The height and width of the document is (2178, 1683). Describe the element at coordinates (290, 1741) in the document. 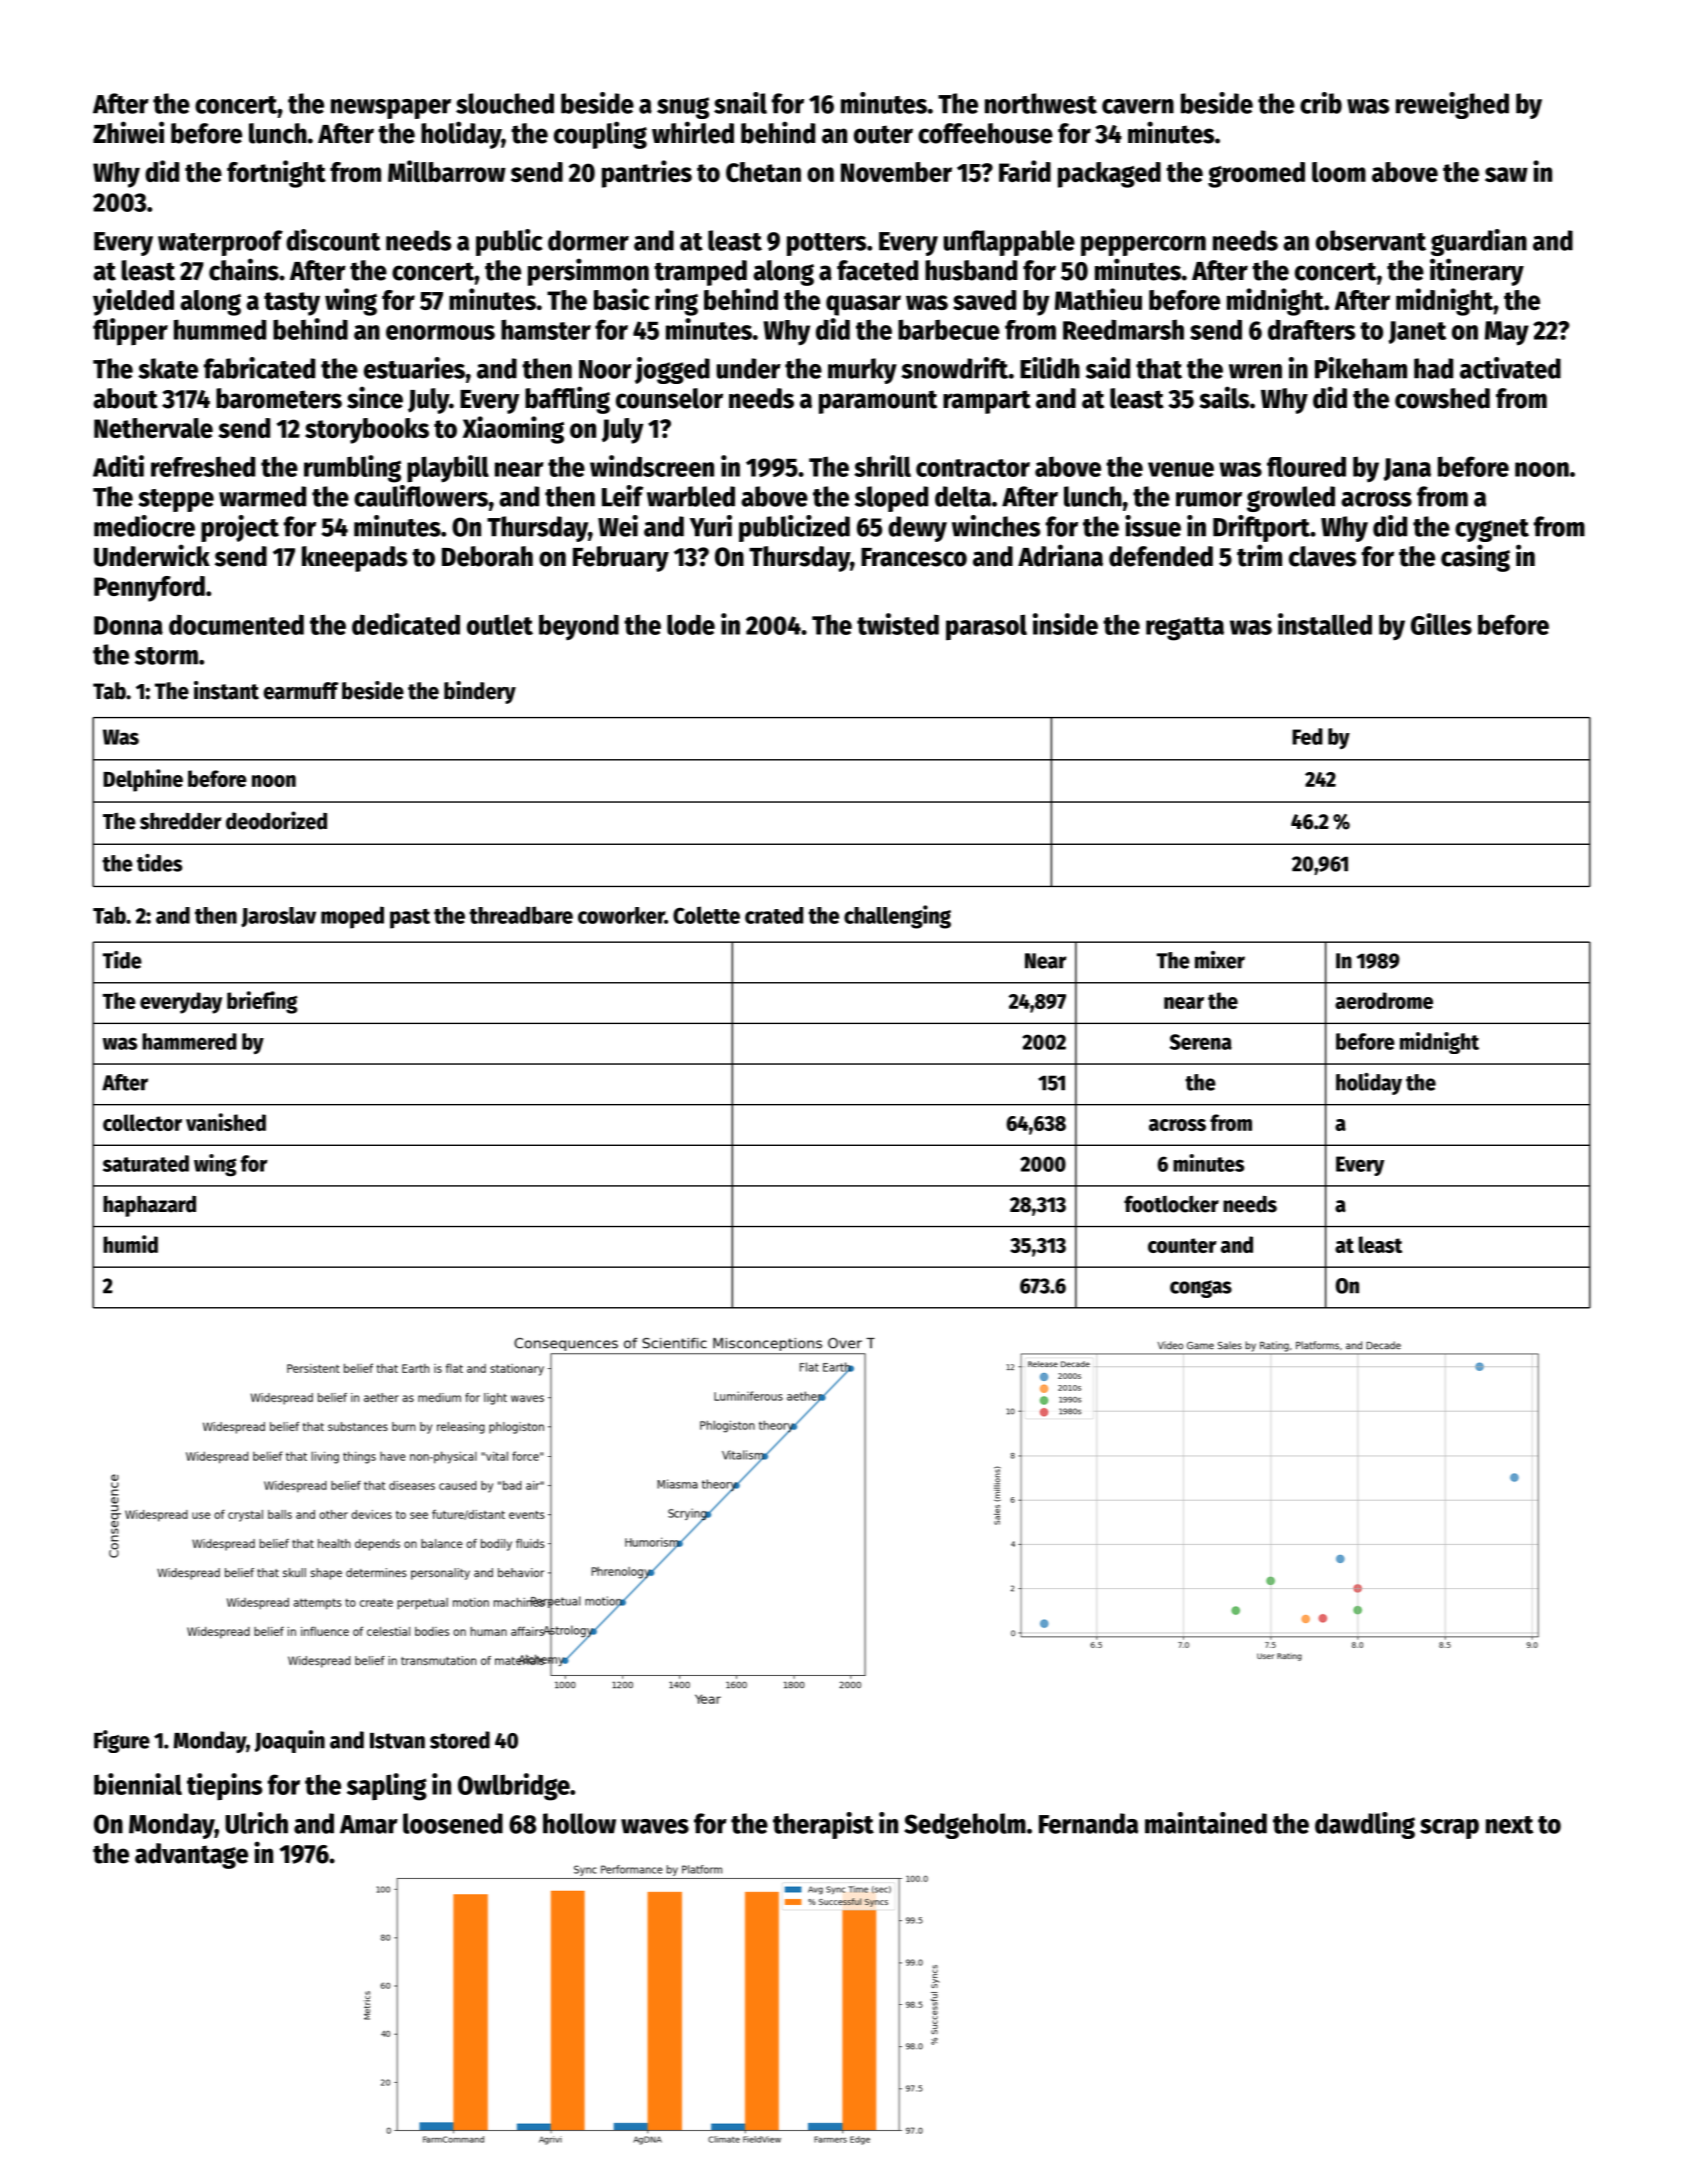

I see `Joaquin` at that location.
